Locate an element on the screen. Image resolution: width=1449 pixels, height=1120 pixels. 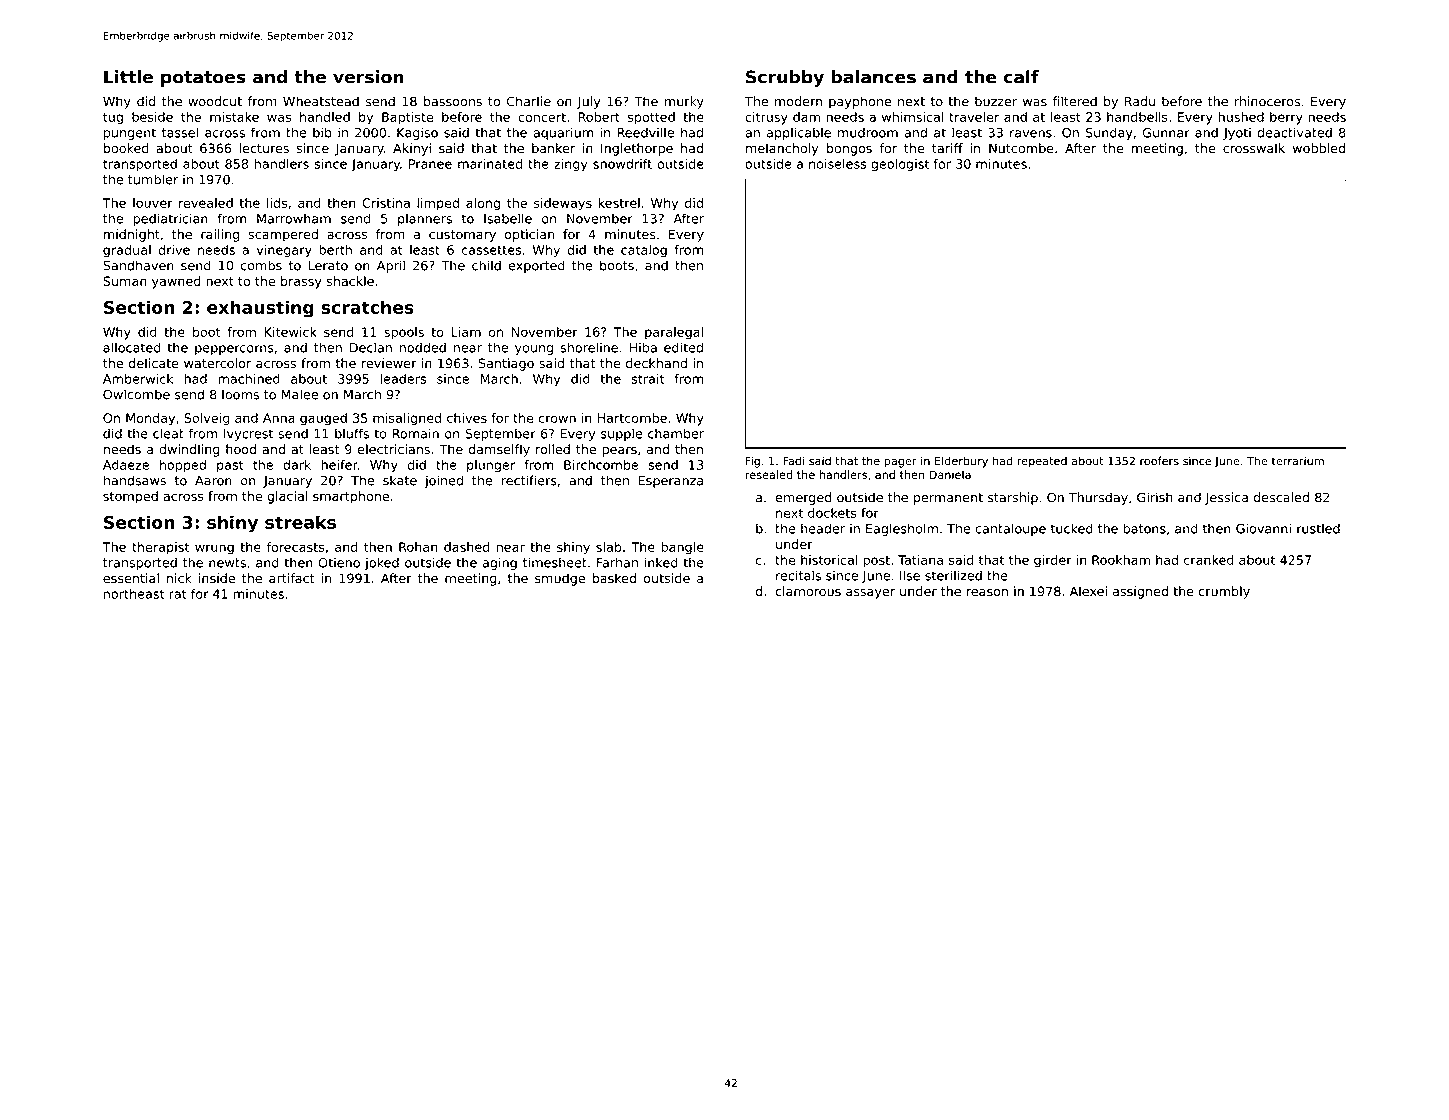
plunger is located at coordinates (491, 466).
